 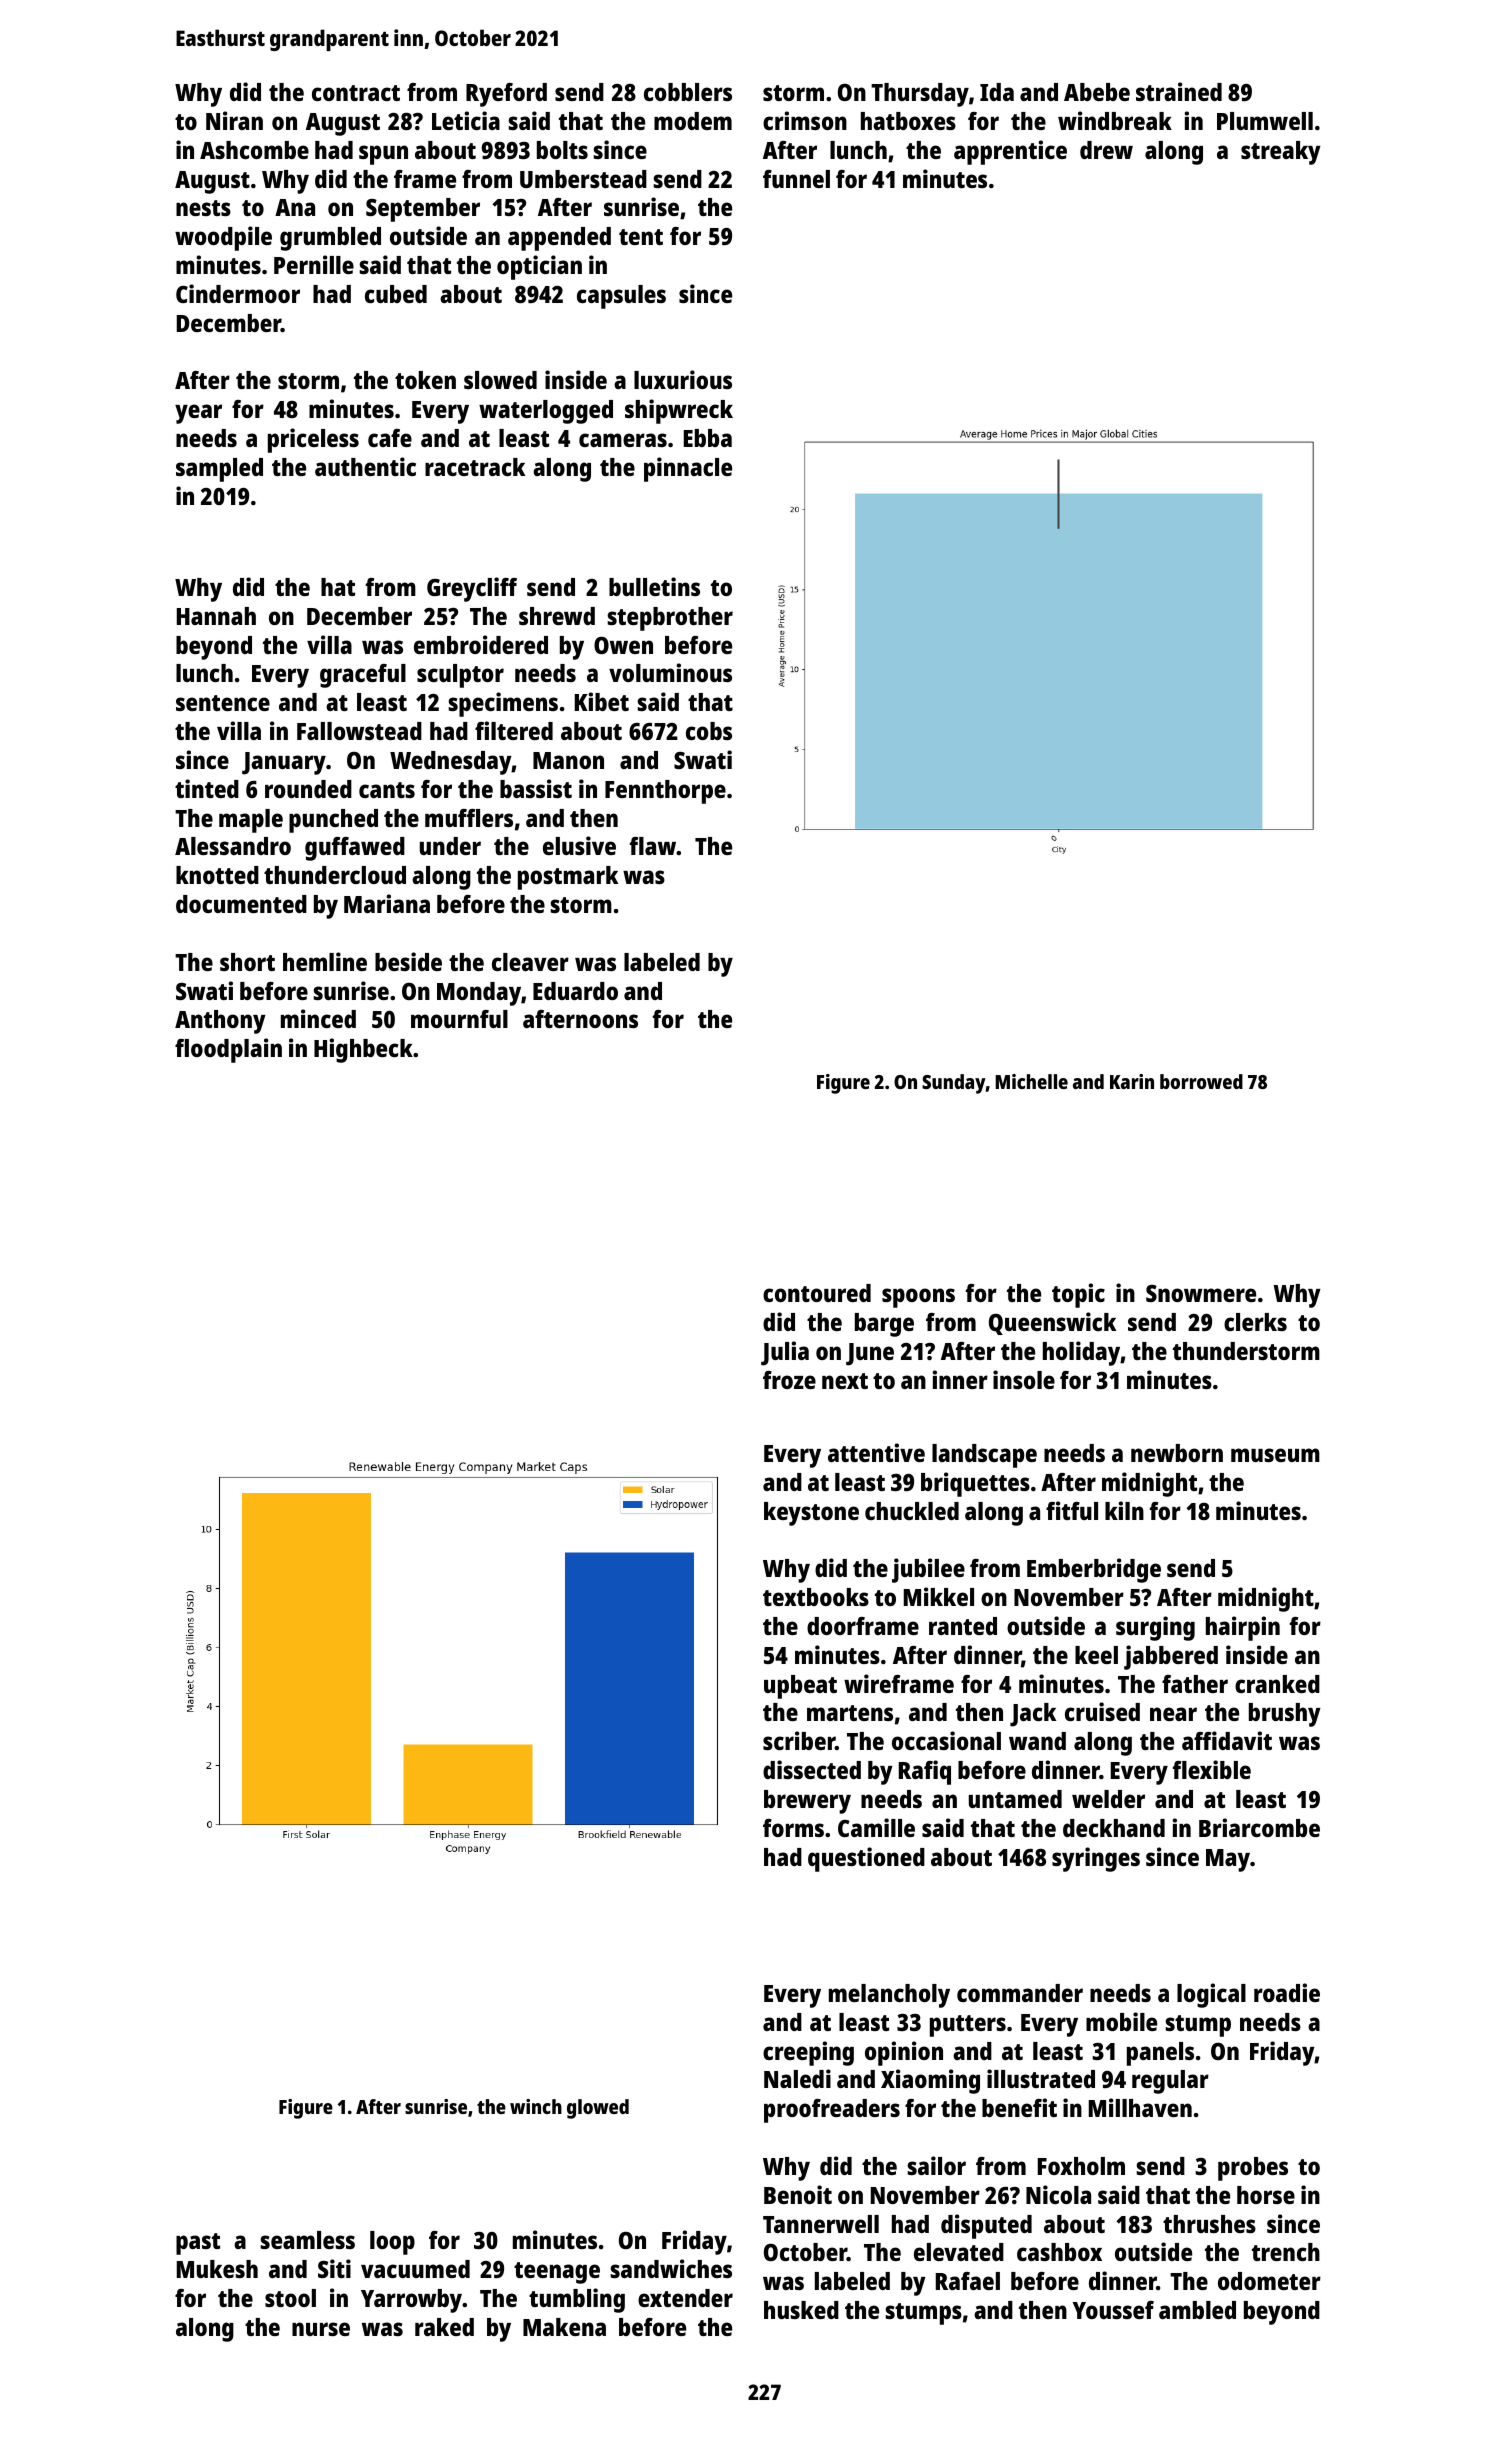 What do you see at coordinates (1052, 1323) in the page?
I see `Queenswick` at bounding box center [1052, 1323].
